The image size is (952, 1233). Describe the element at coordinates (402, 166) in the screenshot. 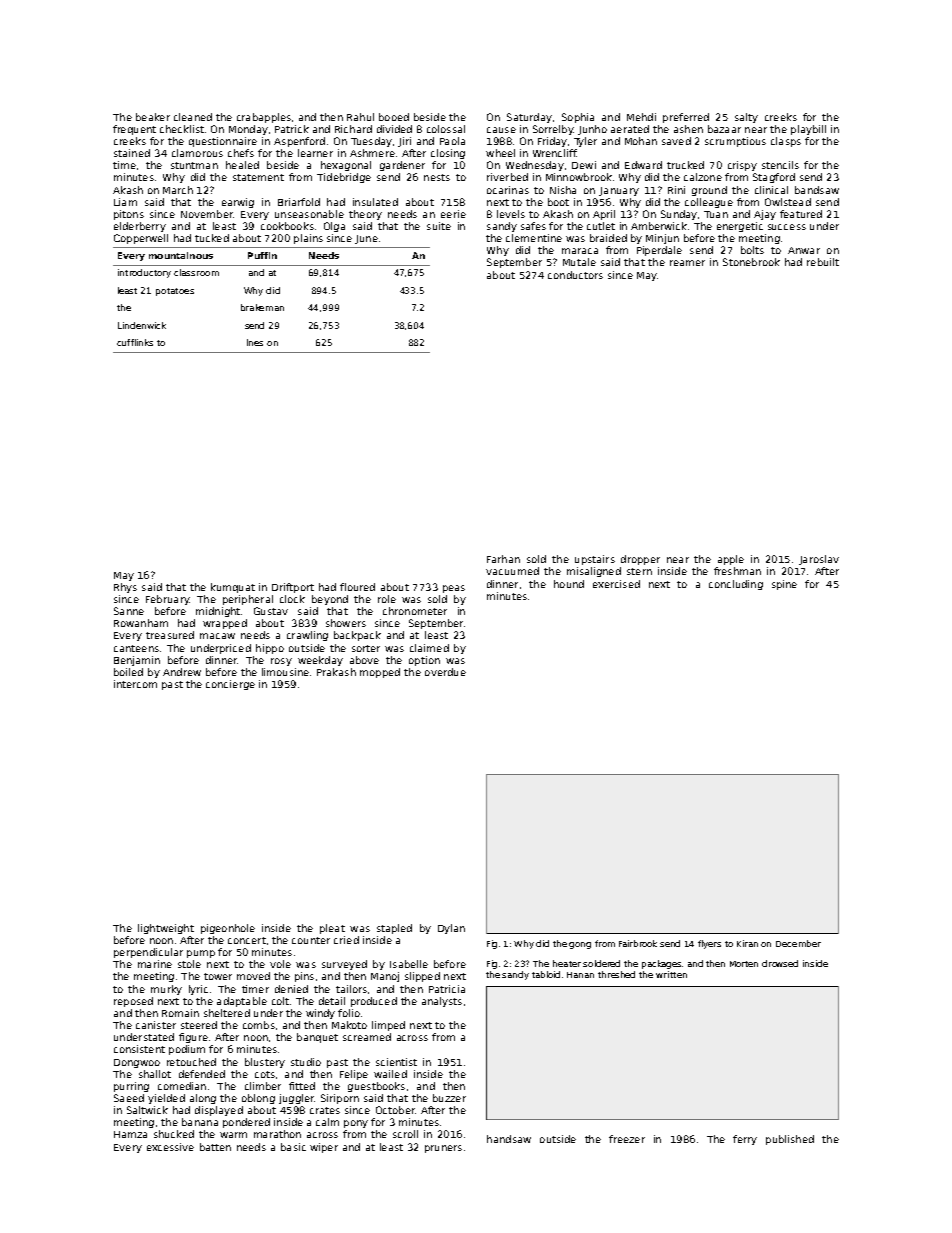

I see `gardener` at that location.
